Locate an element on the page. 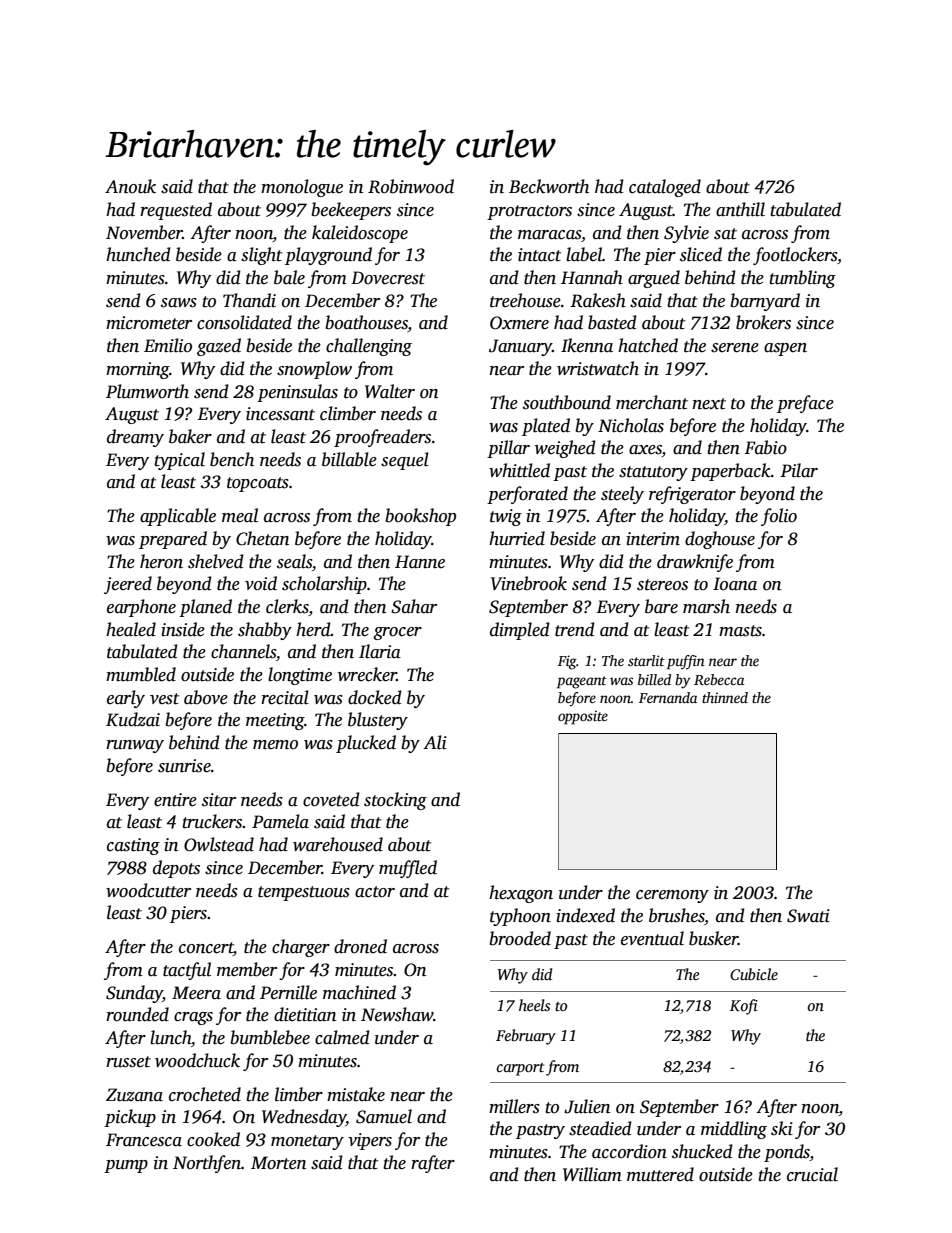 This image has height=1233, width=952. eventual is located at coordinates (652, 938).
